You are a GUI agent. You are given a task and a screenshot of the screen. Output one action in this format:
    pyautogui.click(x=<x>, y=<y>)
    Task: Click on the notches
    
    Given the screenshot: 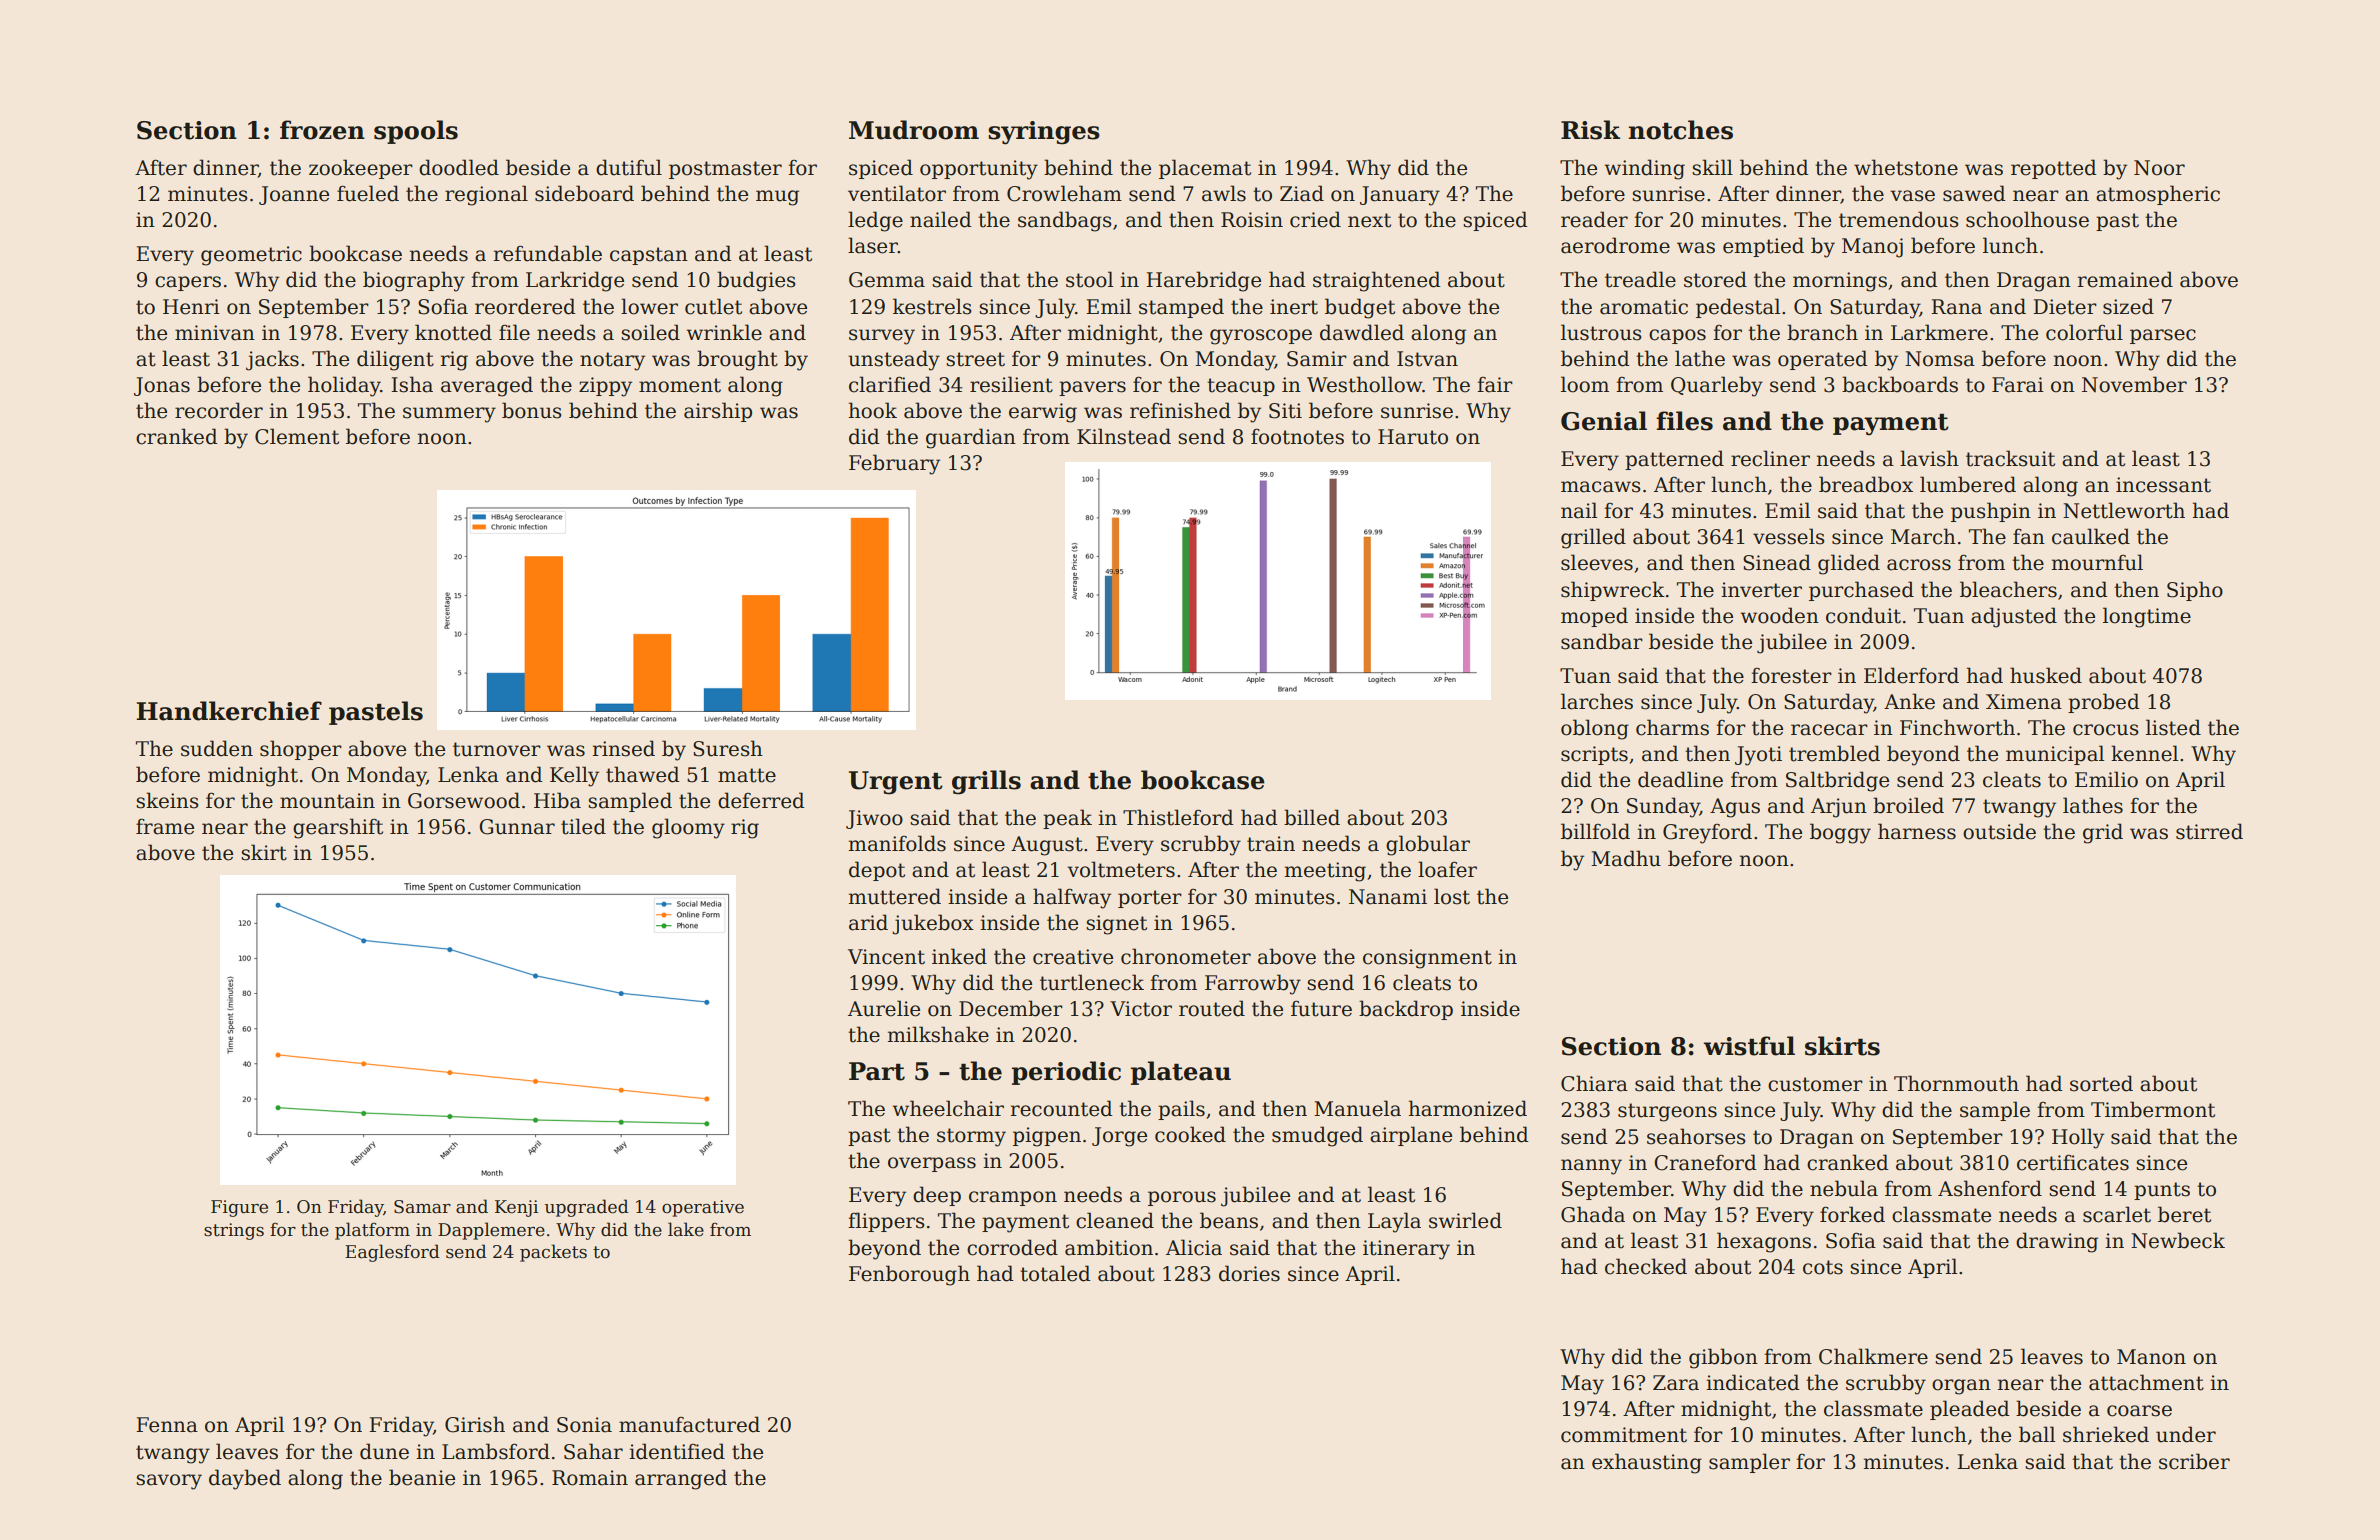 What is the action you would take?
    pyautogui.click(x=1681, y=130)
